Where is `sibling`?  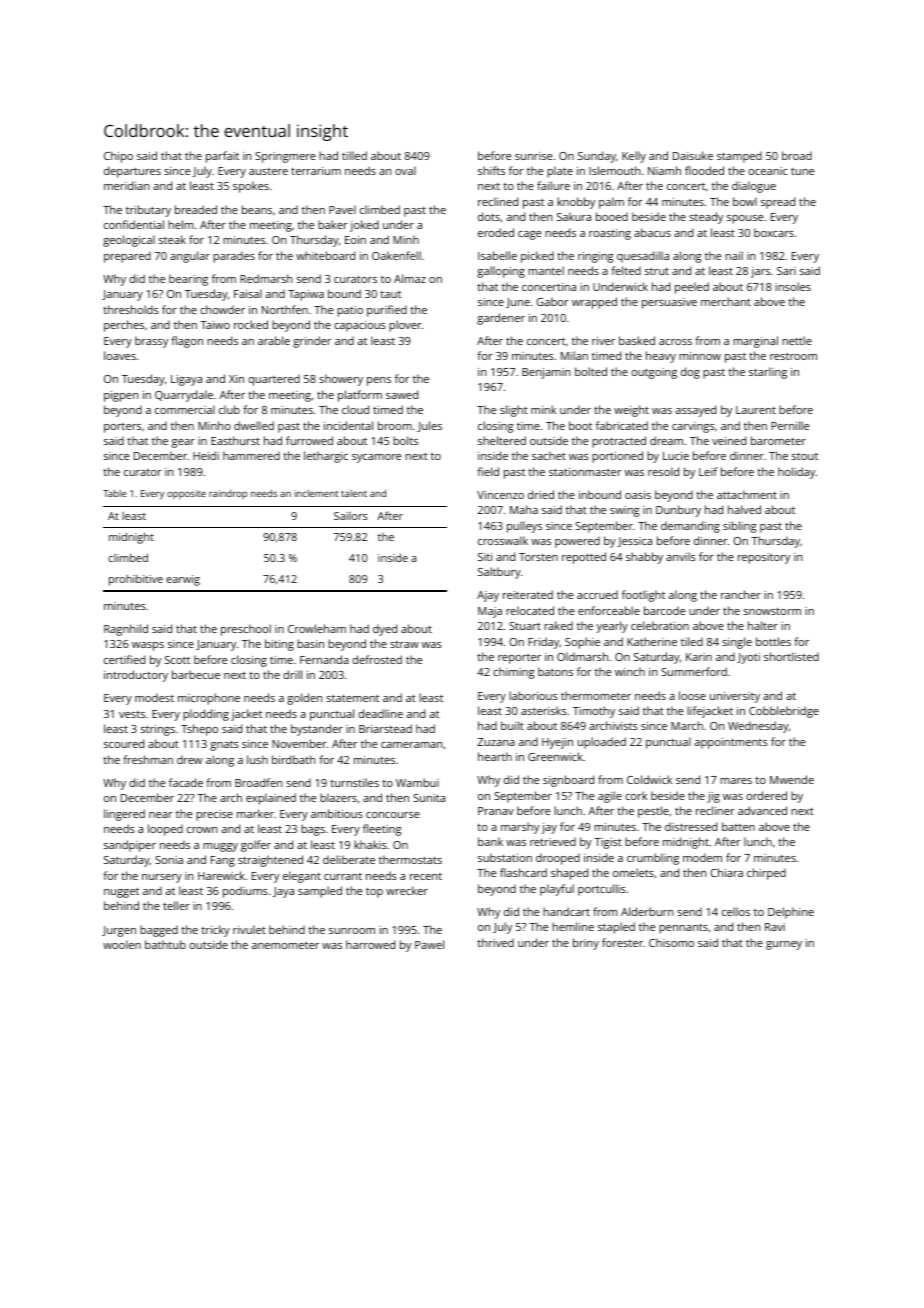 sibling is located at coordinates (739, 527).
